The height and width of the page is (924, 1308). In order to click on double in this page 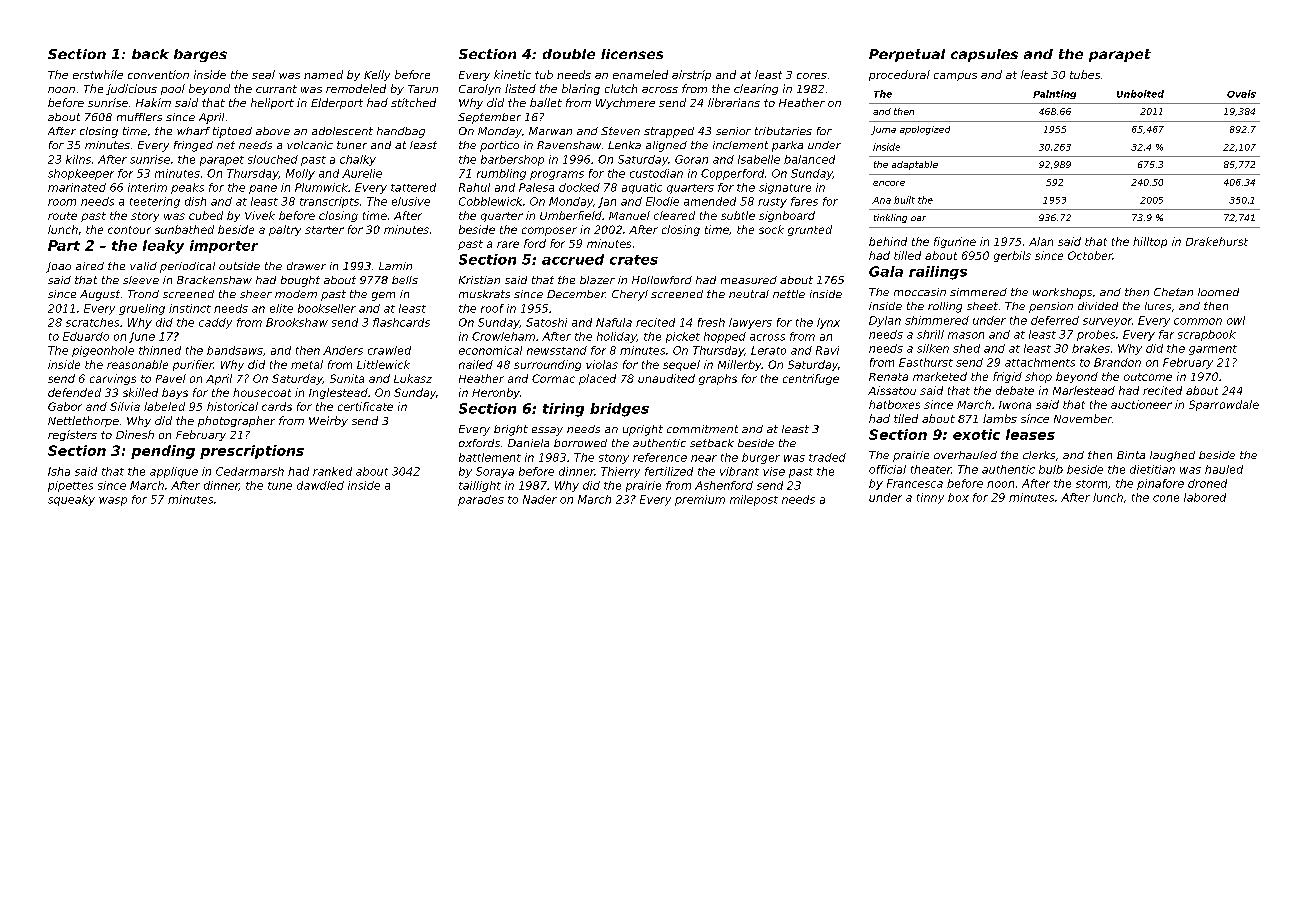, I will do `click(569, 54)`.
